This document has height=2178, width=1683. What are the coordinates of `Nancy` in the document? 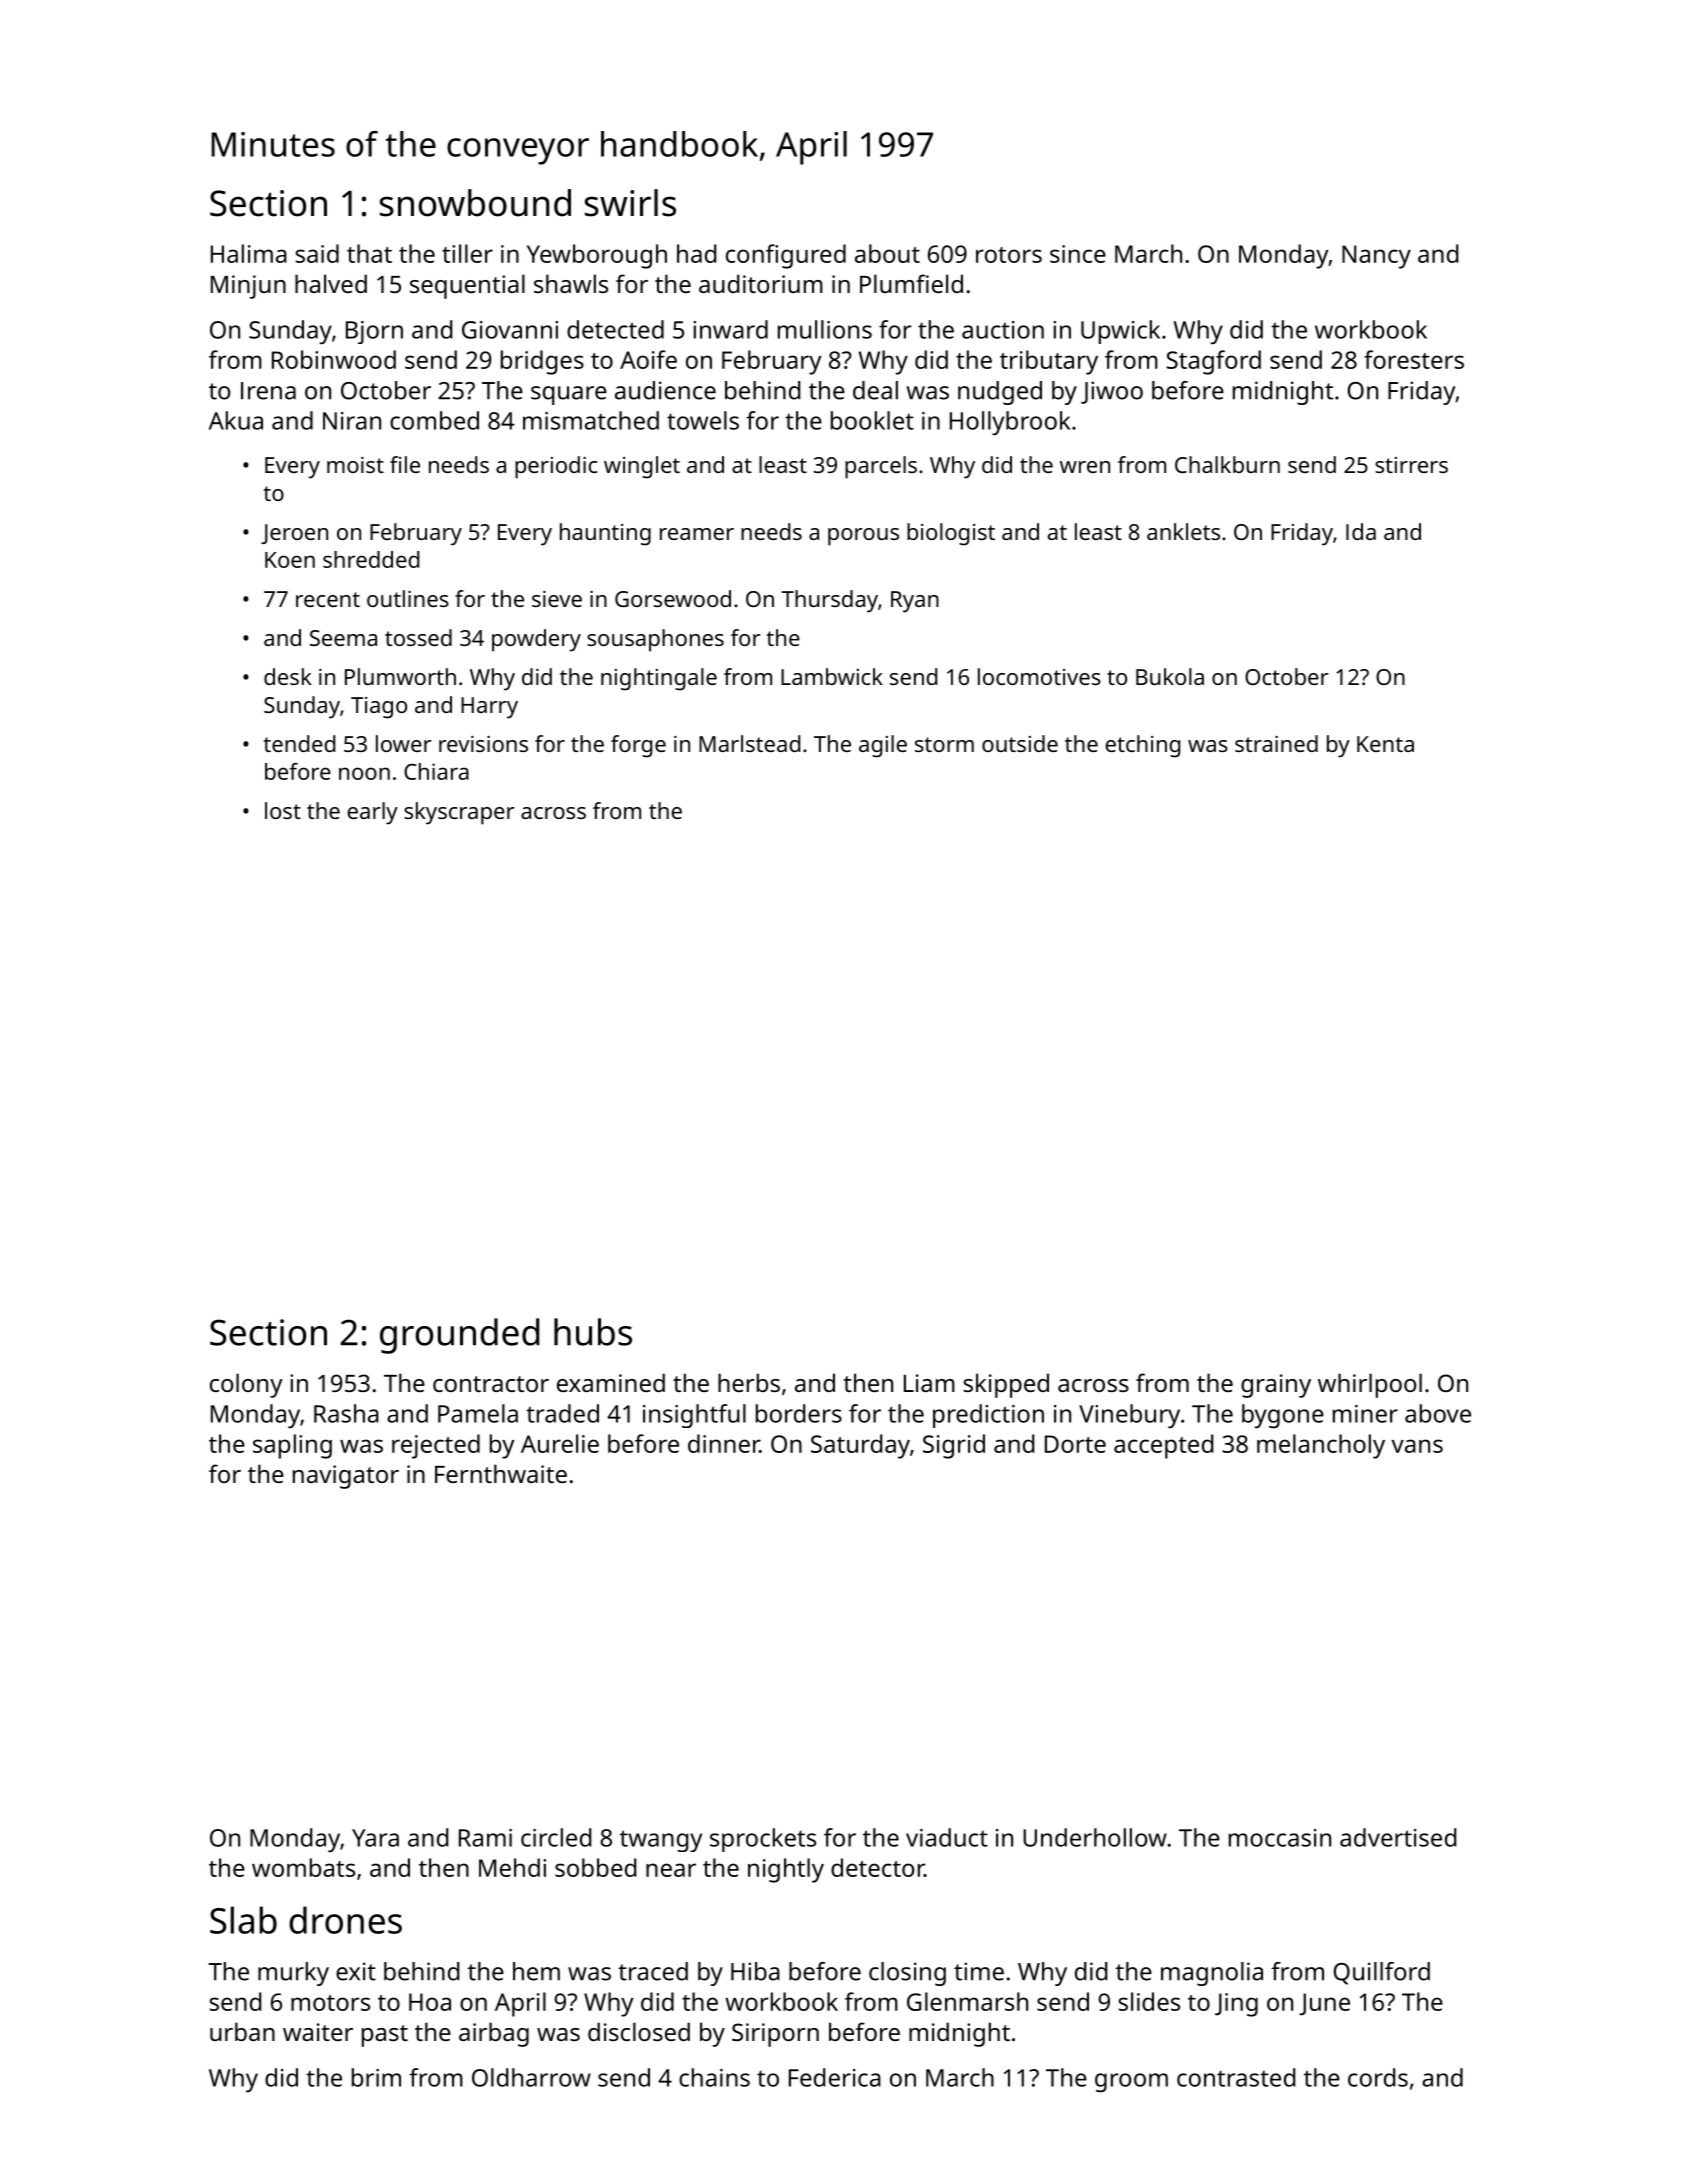 It's located at (1376, 257).
